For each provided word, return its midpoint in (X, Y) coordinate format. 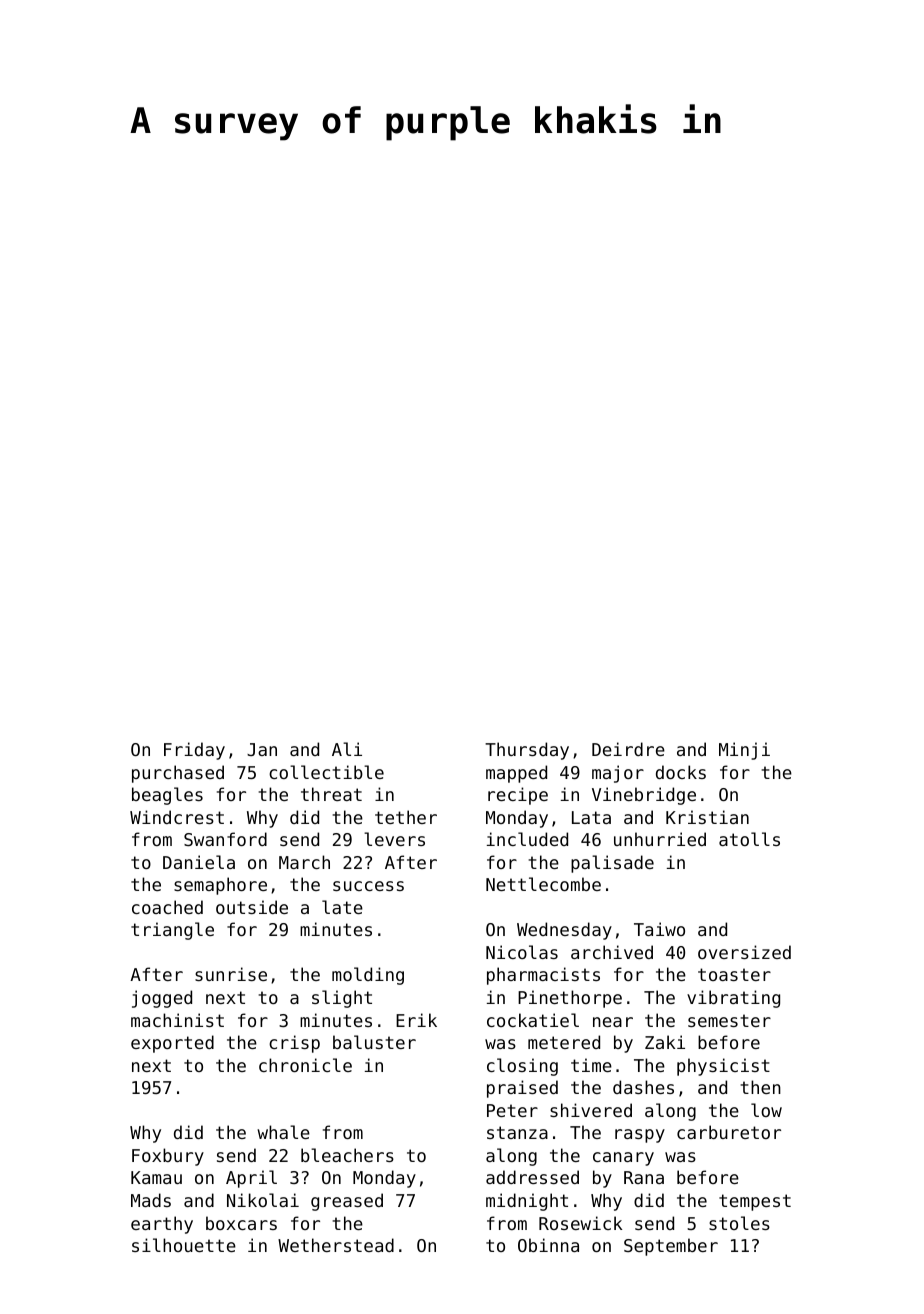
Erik (416, 1020)
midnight (527, 1202)
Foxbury (168, 1157)
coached (167, 907)
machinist (177, 1020)
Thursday (527, 751)
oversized (744, 952)
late (342, 907)
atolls (749, 839)
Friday (194, 751)
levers (394, 839)
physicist (723, 1067)
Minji (744, 751)
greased (347, 1202)
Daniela (199, 862)
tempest (755, 1202)
